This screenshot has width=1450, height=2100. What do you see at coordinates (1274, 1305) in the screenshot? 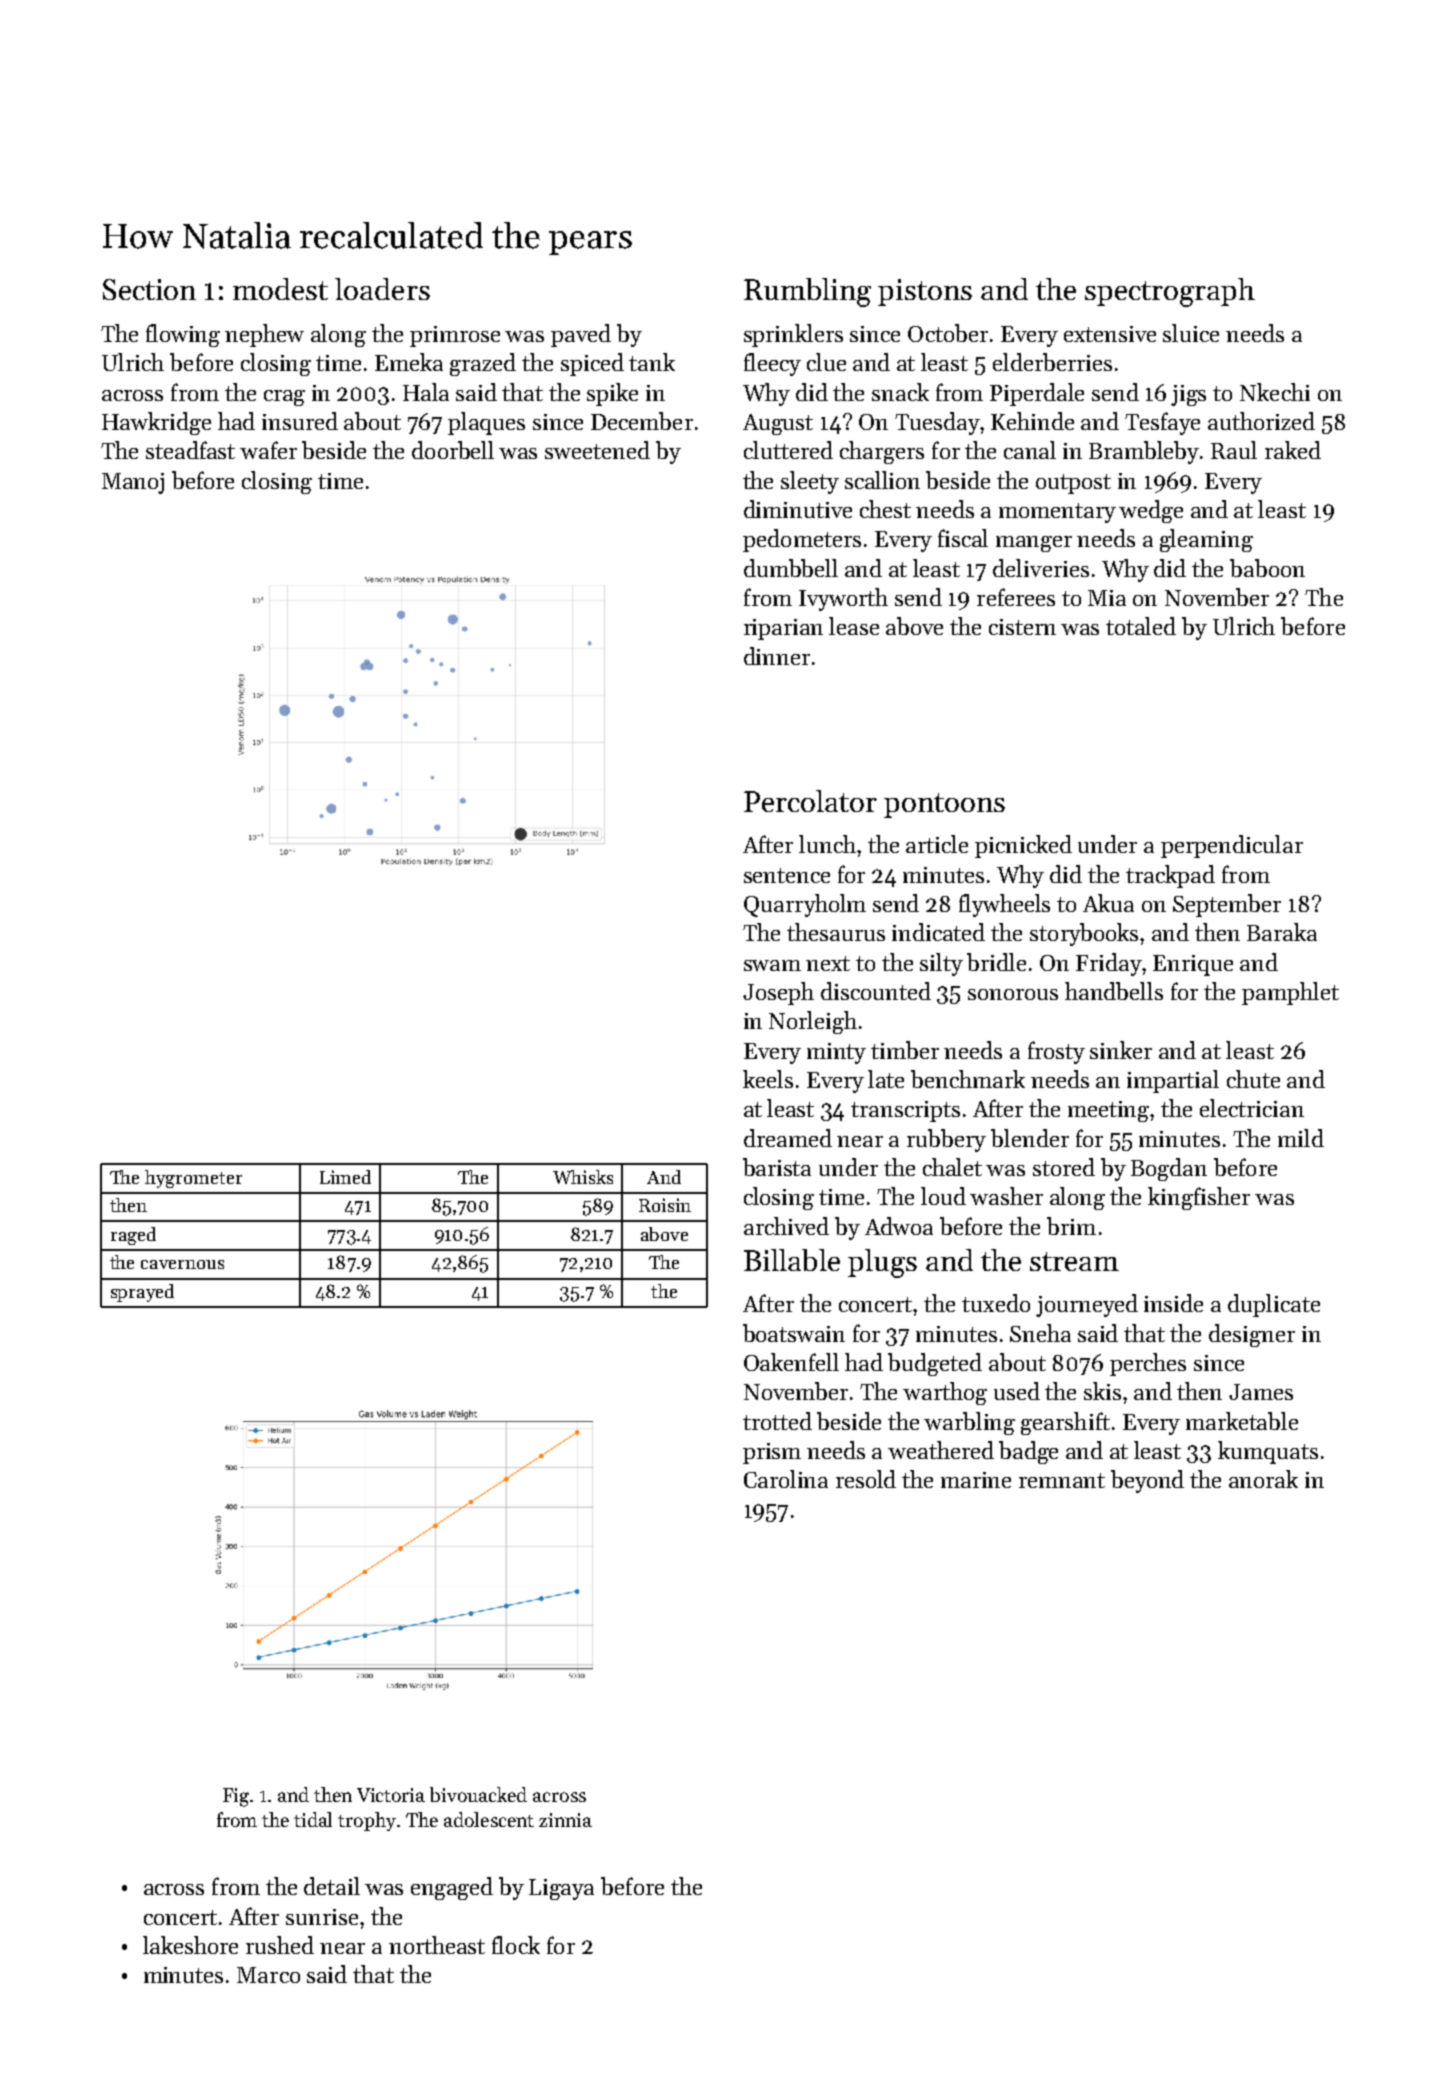
I see `duplicate` at bounding box center [1274, 1305].
